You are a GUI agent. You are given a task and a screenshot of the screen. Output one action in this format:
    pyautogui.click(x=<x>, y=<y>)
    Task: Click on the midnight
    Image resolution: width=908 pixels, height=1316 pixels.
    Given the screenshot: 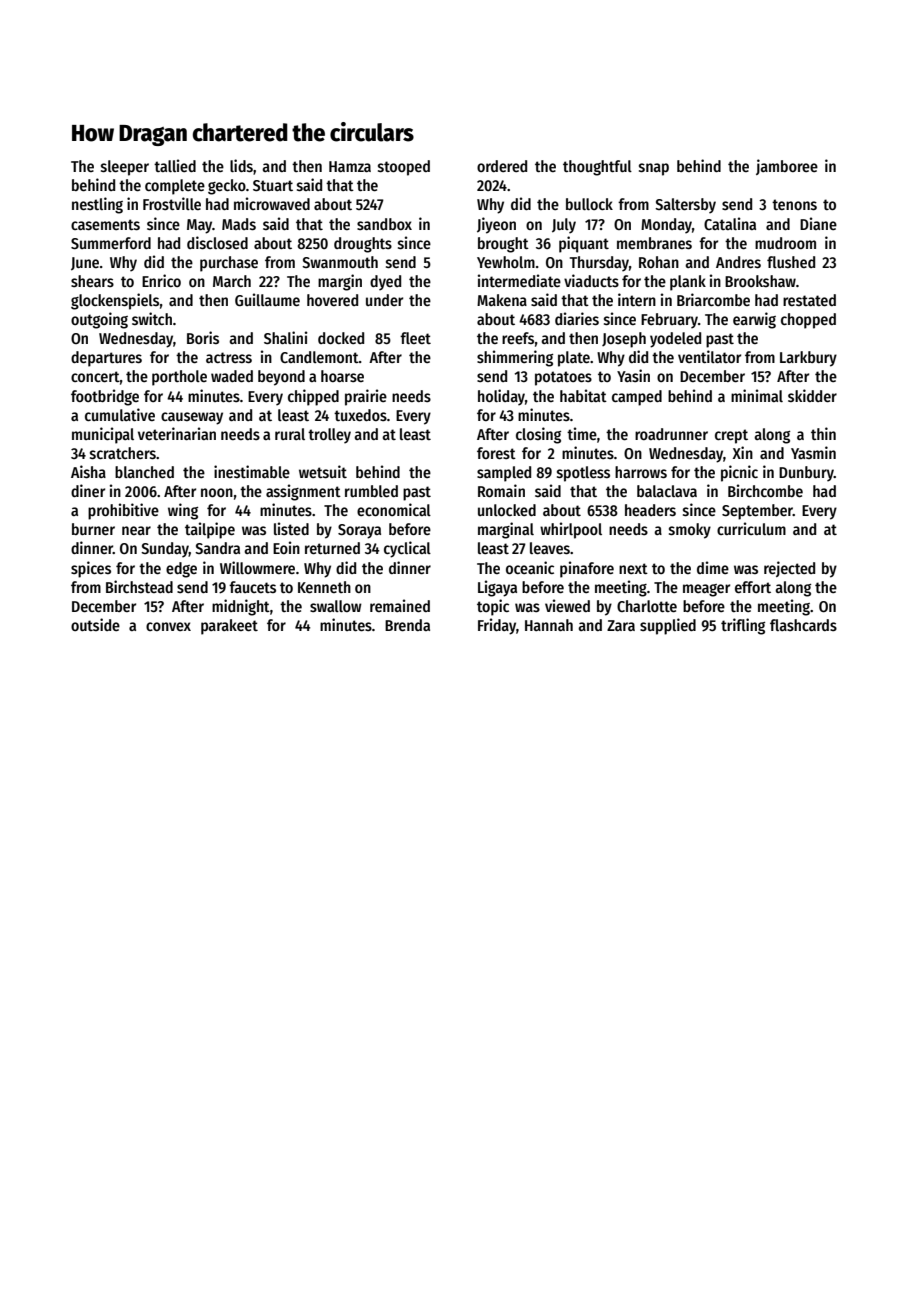 What is the action you would take?
    pyautogui.click(x=241, y=607)
